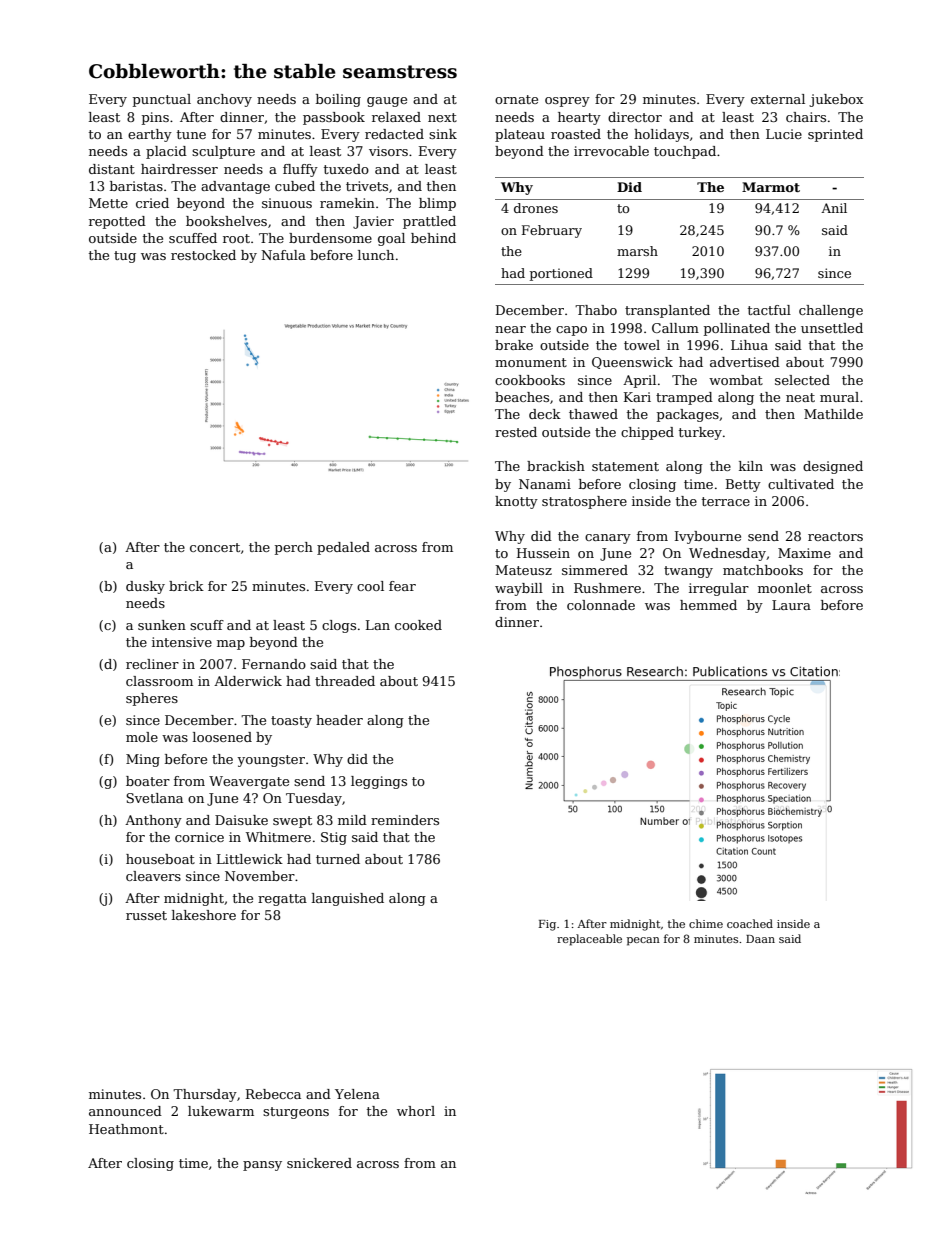 This screenshot has height=1233, width=952. I want to click on distant, so click(112, 169).
